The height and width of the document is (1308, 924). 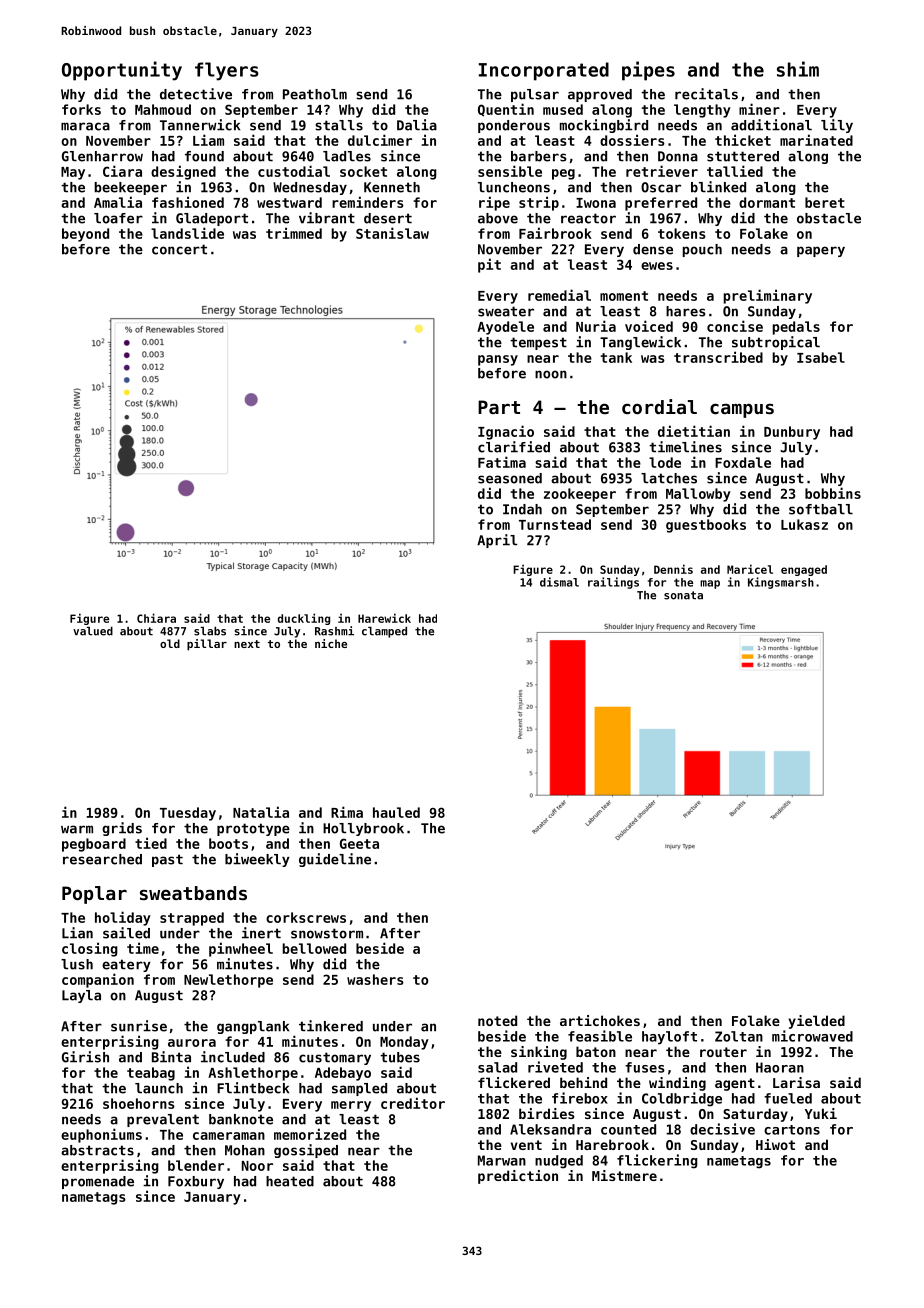 What do you see at coordinates (817, 1022) in the document?
I see `yielded` at bounding box center [817, 1022].
